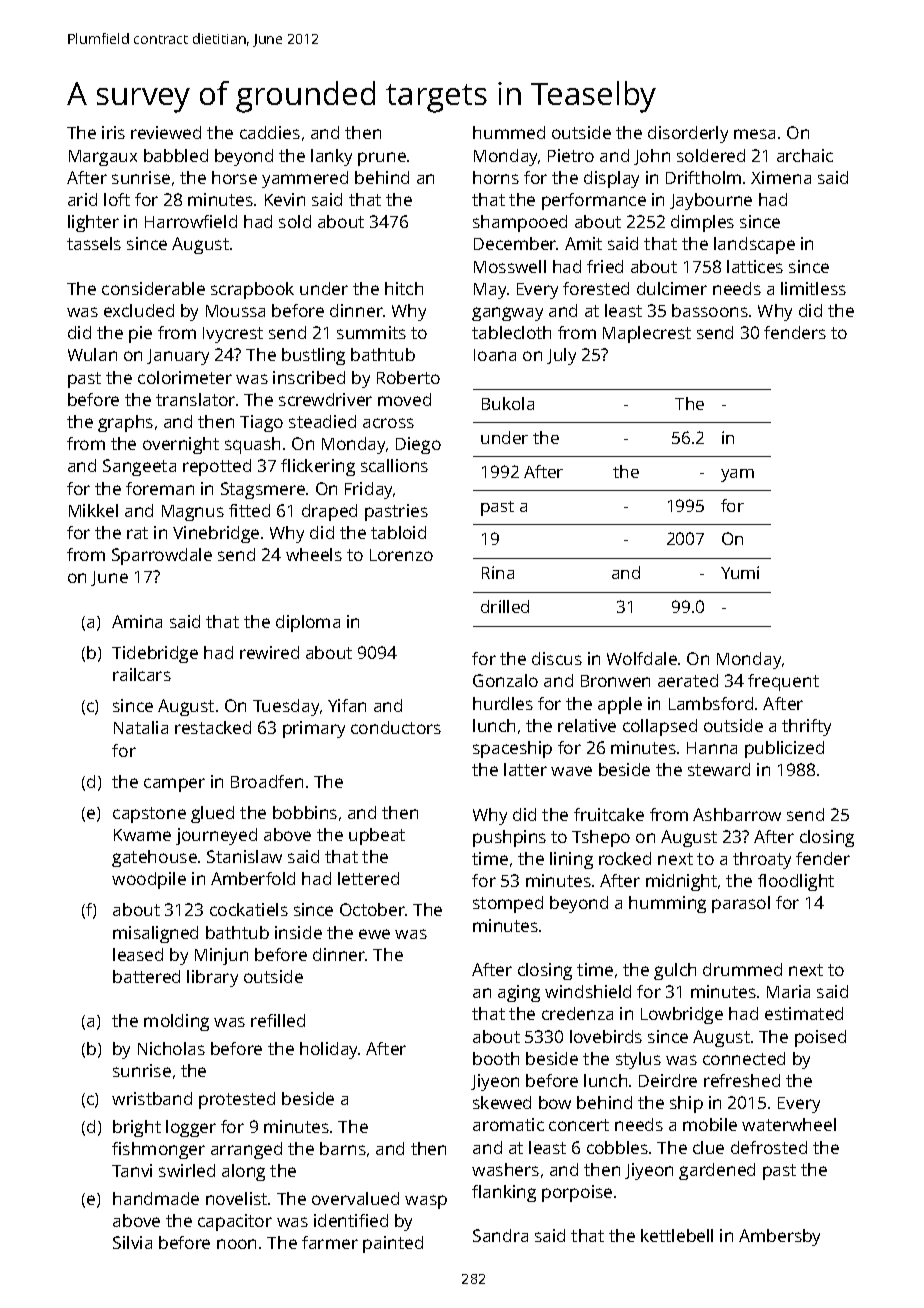  I want to click on Moussa, so click(235, 311).
